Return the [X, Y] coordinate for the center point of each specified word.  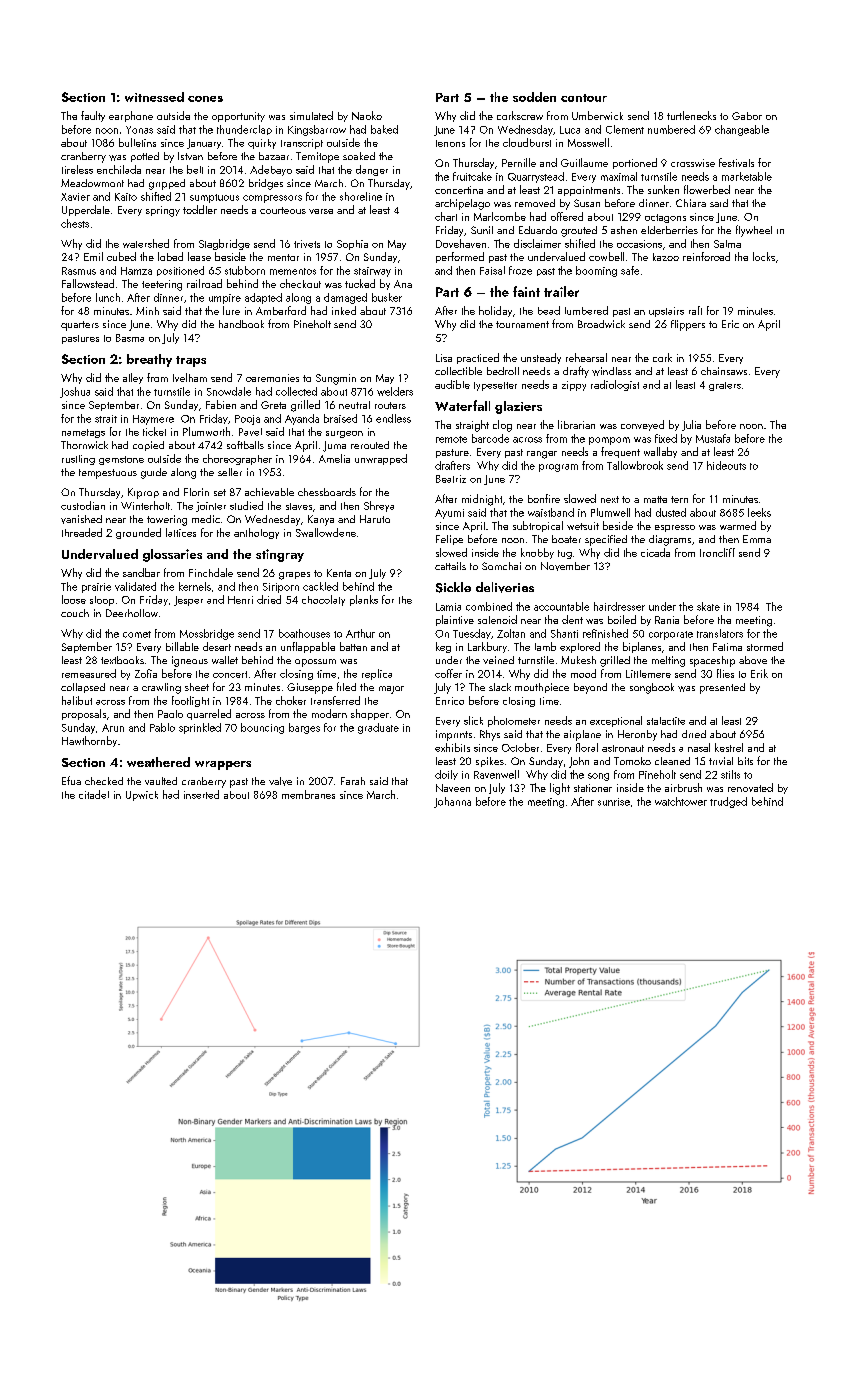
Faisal [492, 270]
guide [154, 473]
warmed [738, 525]
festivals [736, 162]
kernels [195, 586]
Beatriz [451, 479]
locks [764, 256]
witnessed [154, 97]
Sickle [453, 587]
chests [75, 223]
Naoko [367, 115]
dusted [671, 512]
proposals [84, 714]
